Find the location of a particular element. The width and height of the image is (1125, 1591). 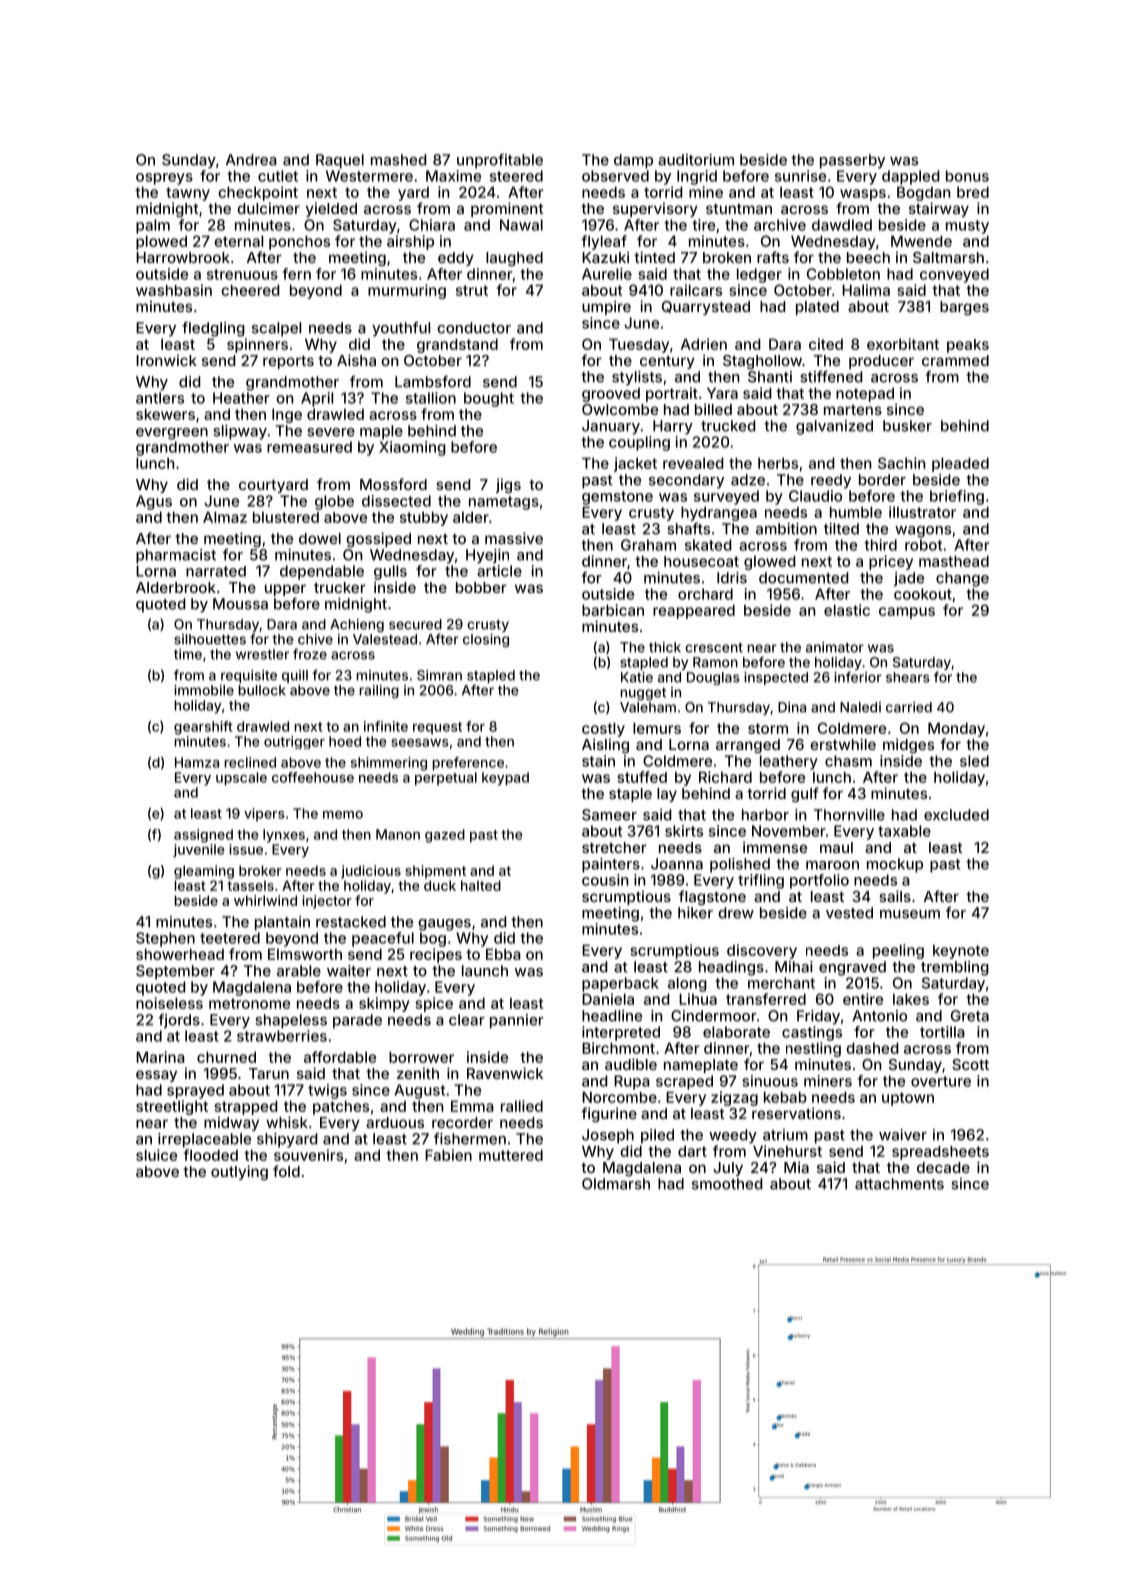

briefing is located at coordinates (957, 497).
